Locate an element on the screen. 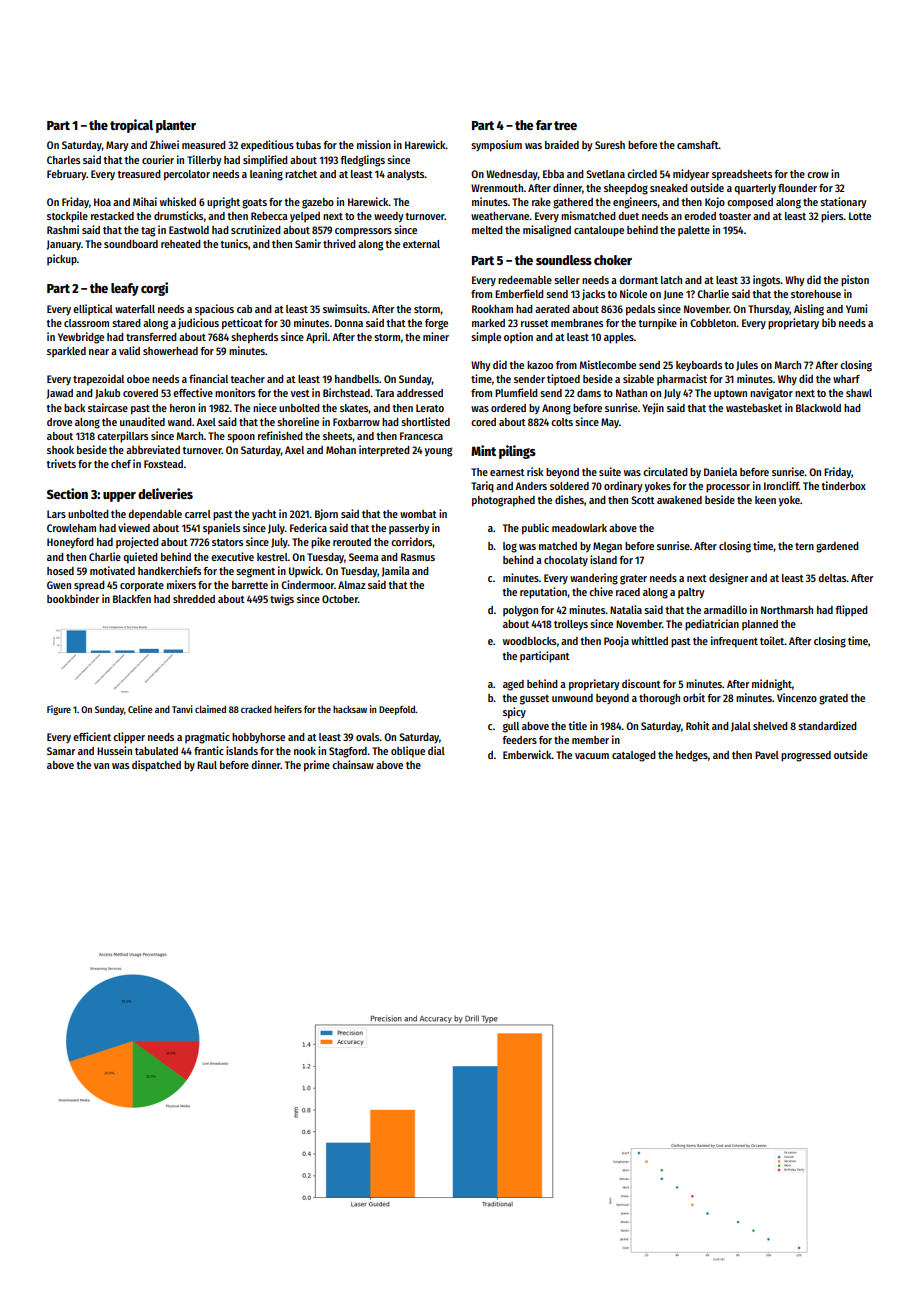 This screenshot has height=1308, width=924. wastebasket is located at coordinates (754, 408).
